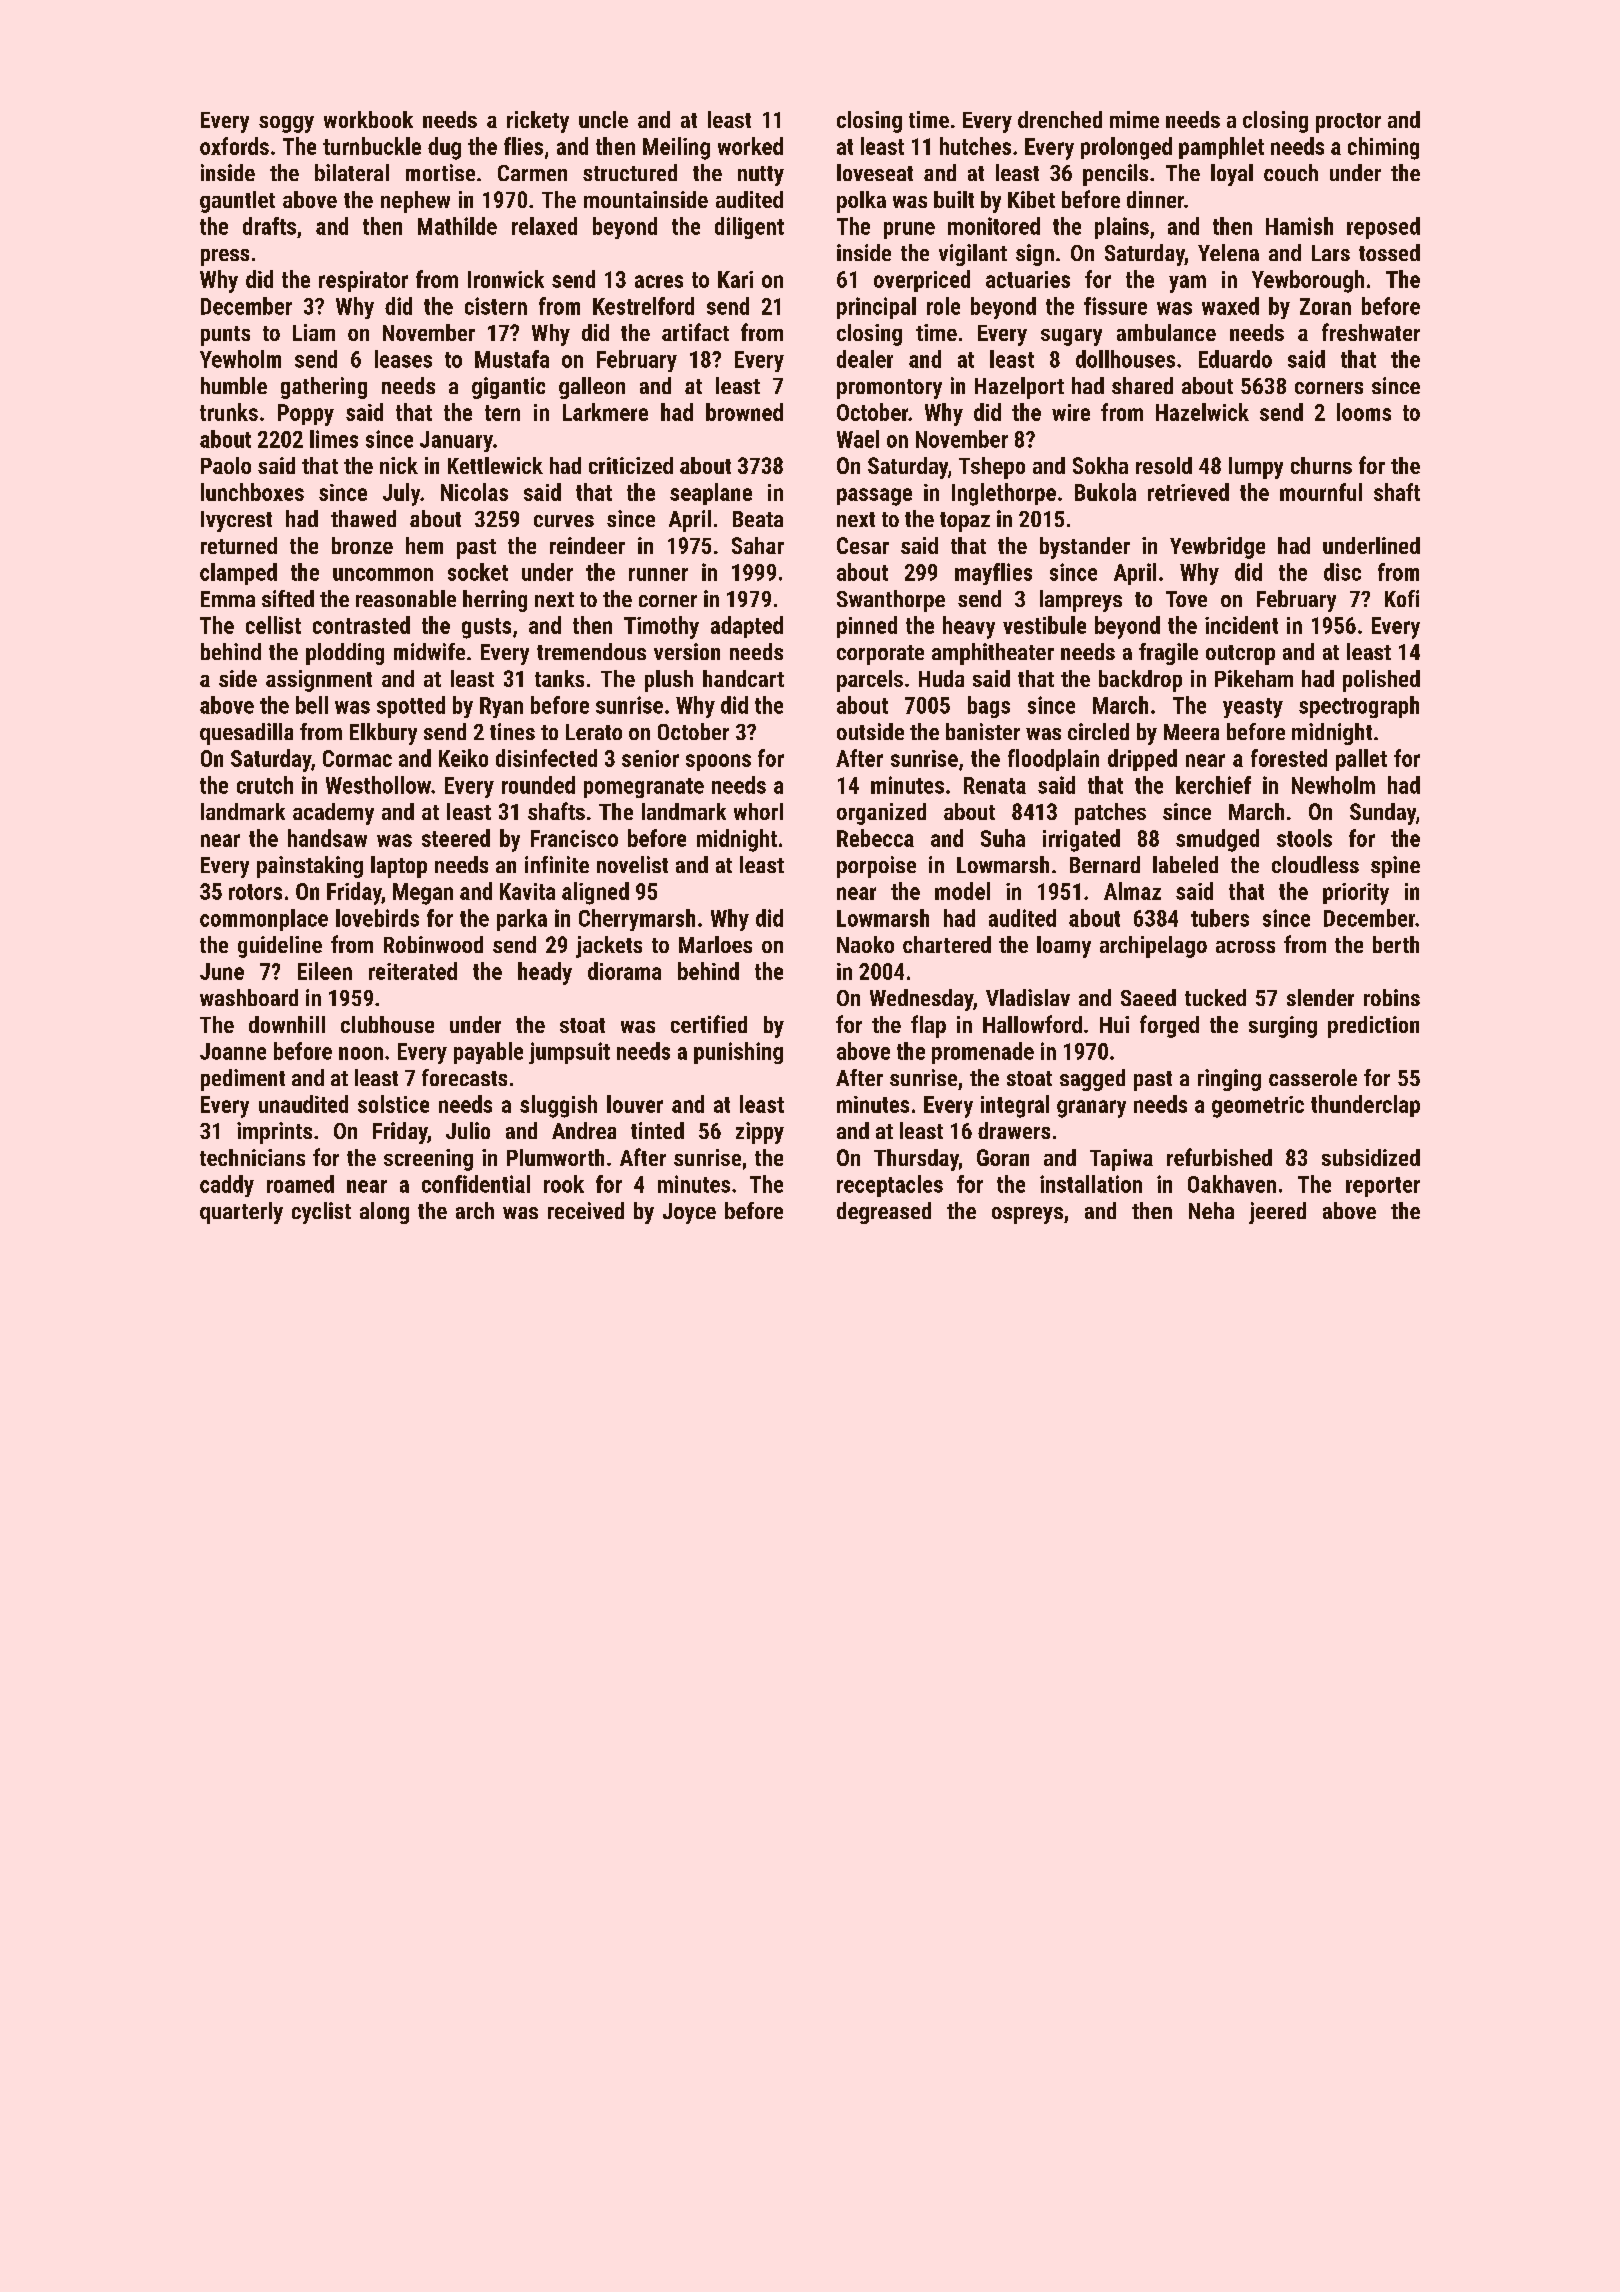 The height and width of the screenshot is (2292, 1620). Describe the element at coordinates (1348, 123) in the screenshot. I see `proctor` at that location.
